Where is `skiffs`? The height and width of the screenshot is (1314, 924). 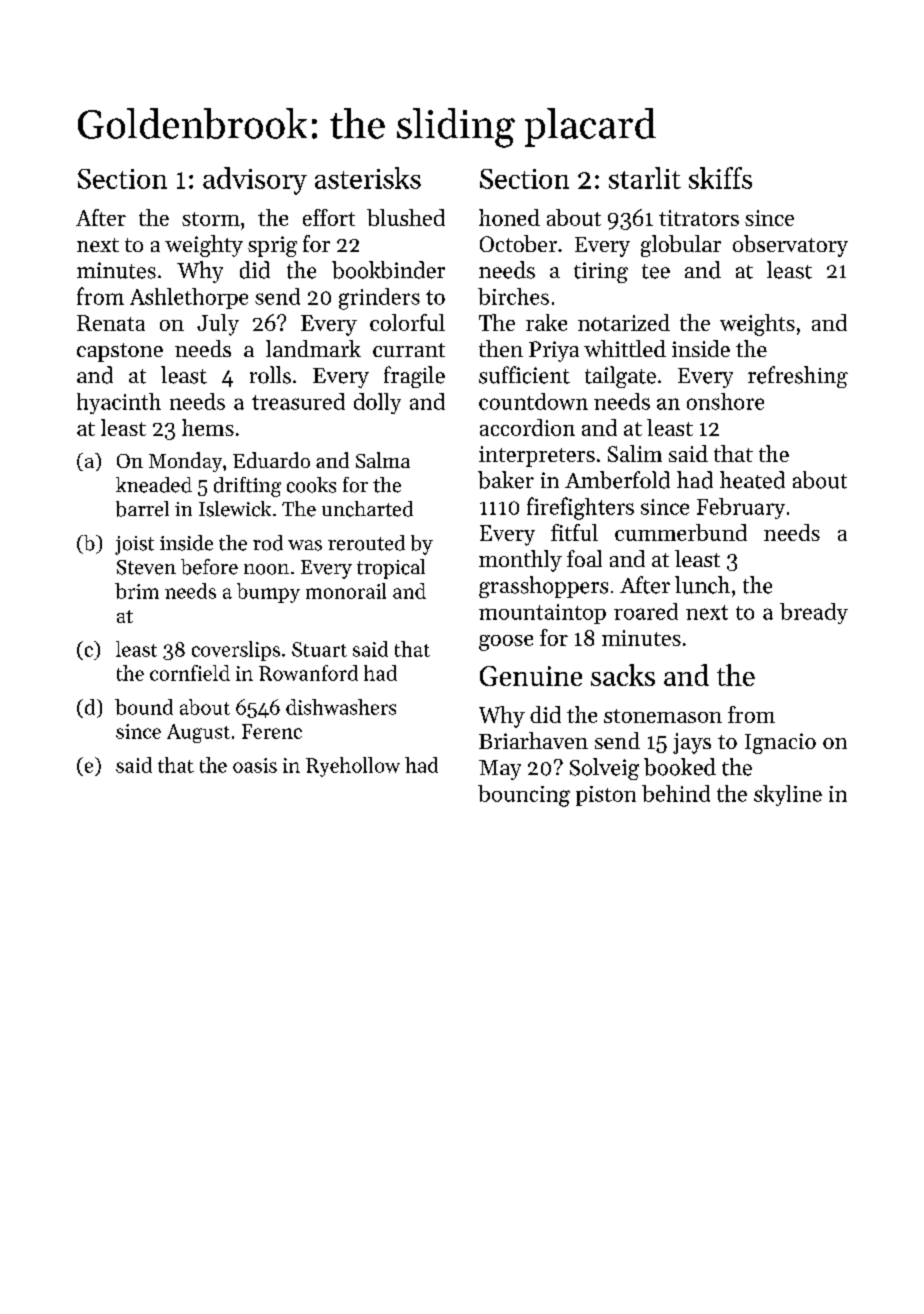 skiffs is located at coordinates (720, 178).
